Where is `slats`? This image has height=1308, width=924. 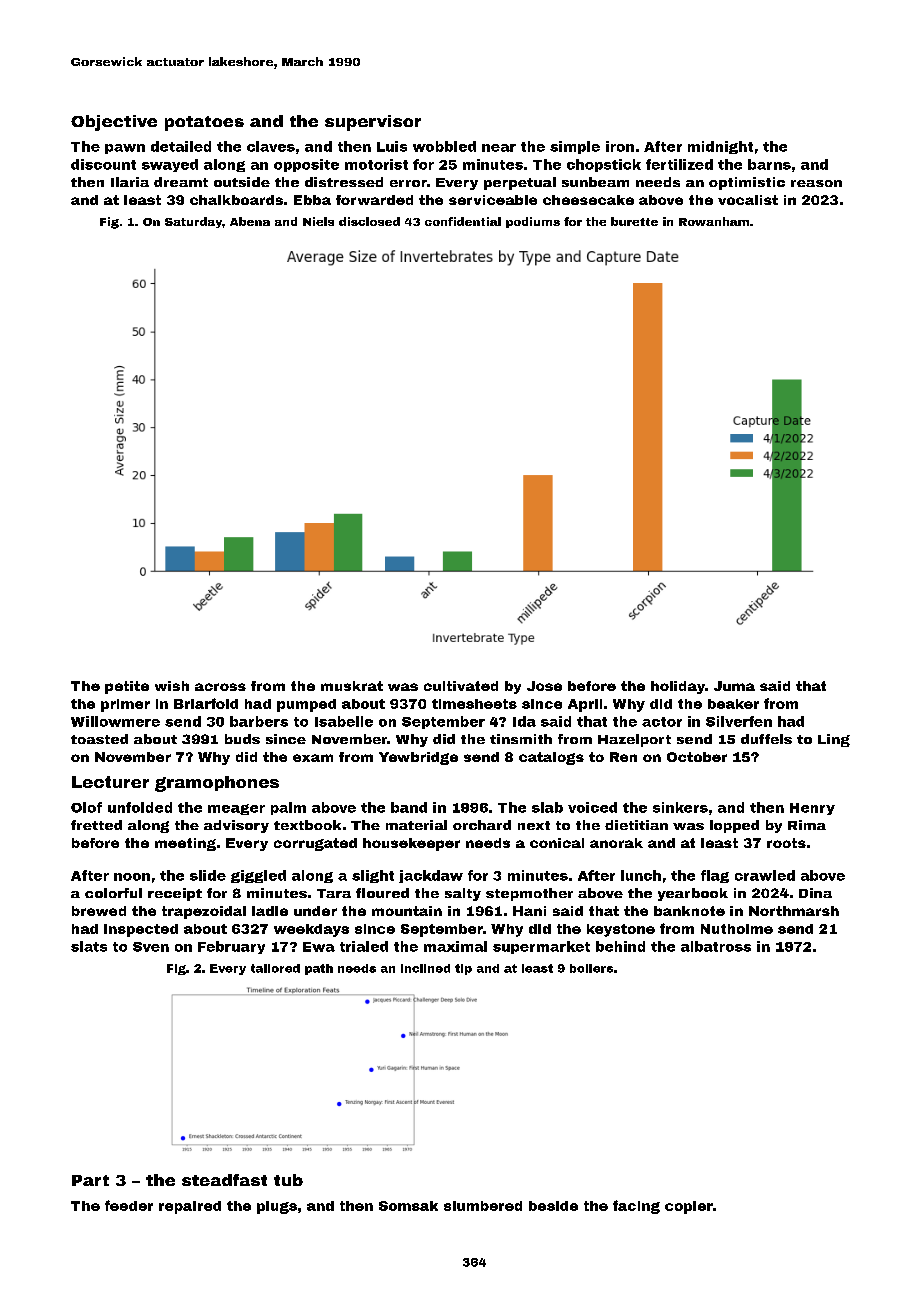
slats is located at coordinates (89, 946).
